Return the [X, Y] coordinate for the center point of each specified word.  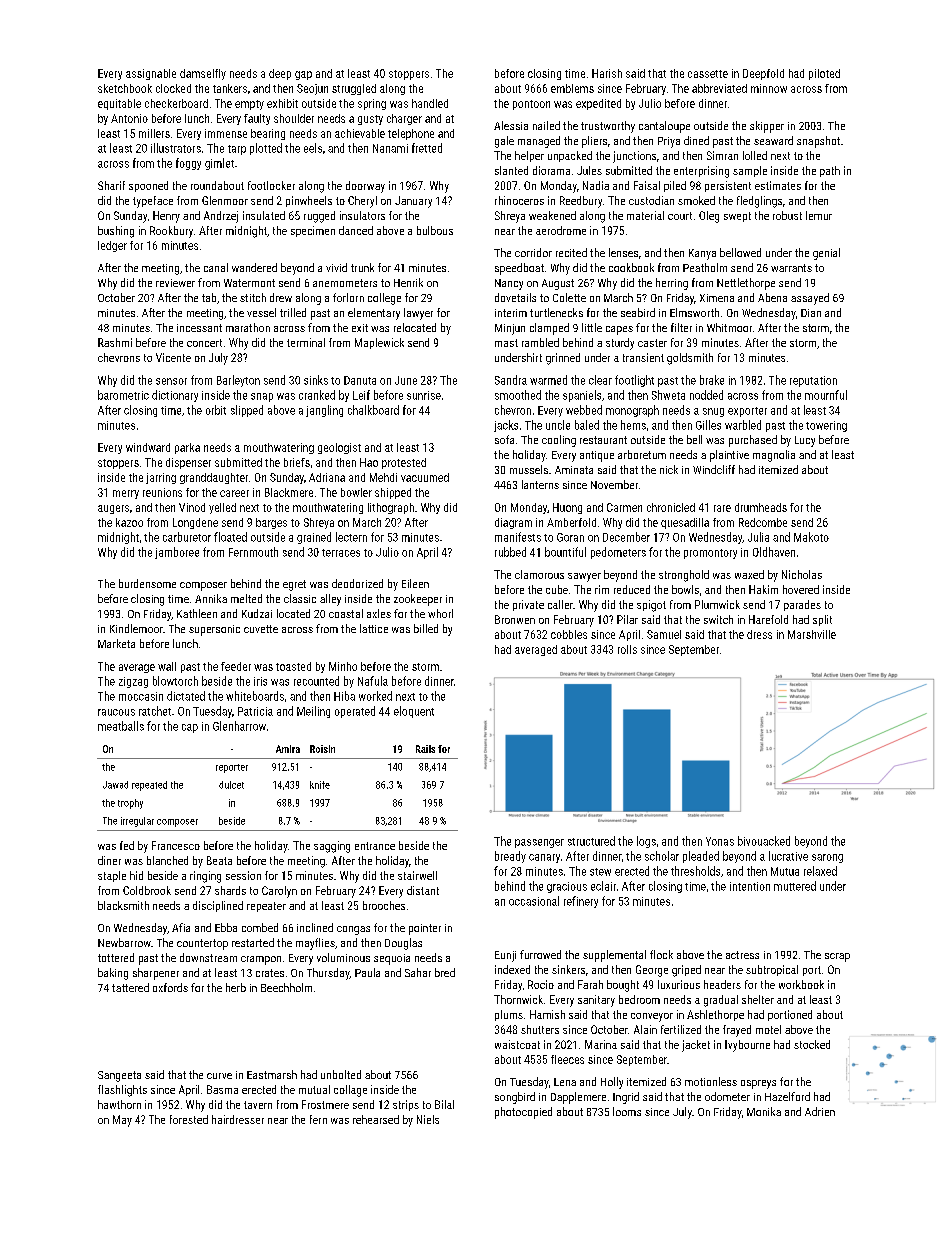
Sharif [111, 185]
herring [672, 284]
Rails [425, 749]
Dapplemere [578, 1098]
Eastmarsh [272, 1074]
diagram [513, 523]
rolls [627, 649]
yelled [222, 508]
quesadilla [685, 523]
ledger [112, 246]
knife [320, 785]
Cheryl [362, 202]
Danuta [360, 380]
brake [712, 380]
